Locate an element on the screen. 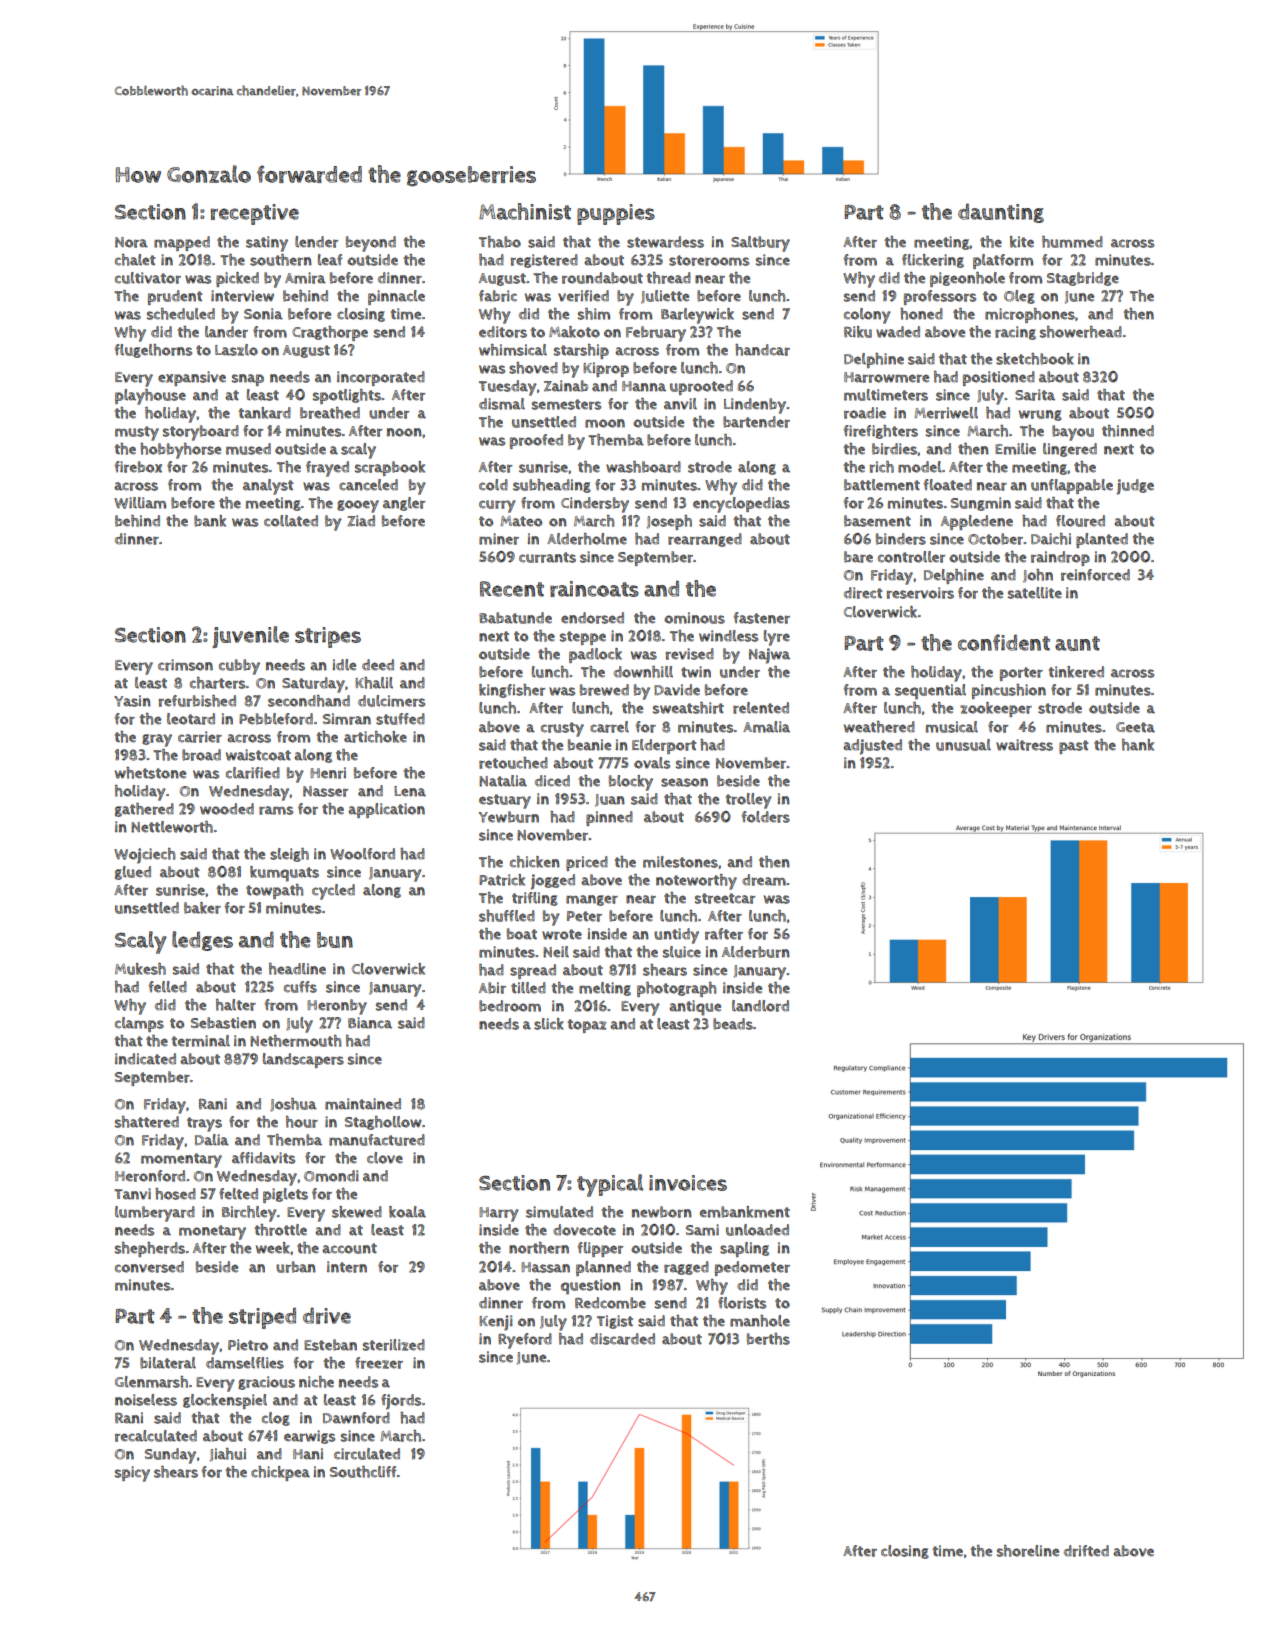  Lena is located at coordinates (410, 791).
